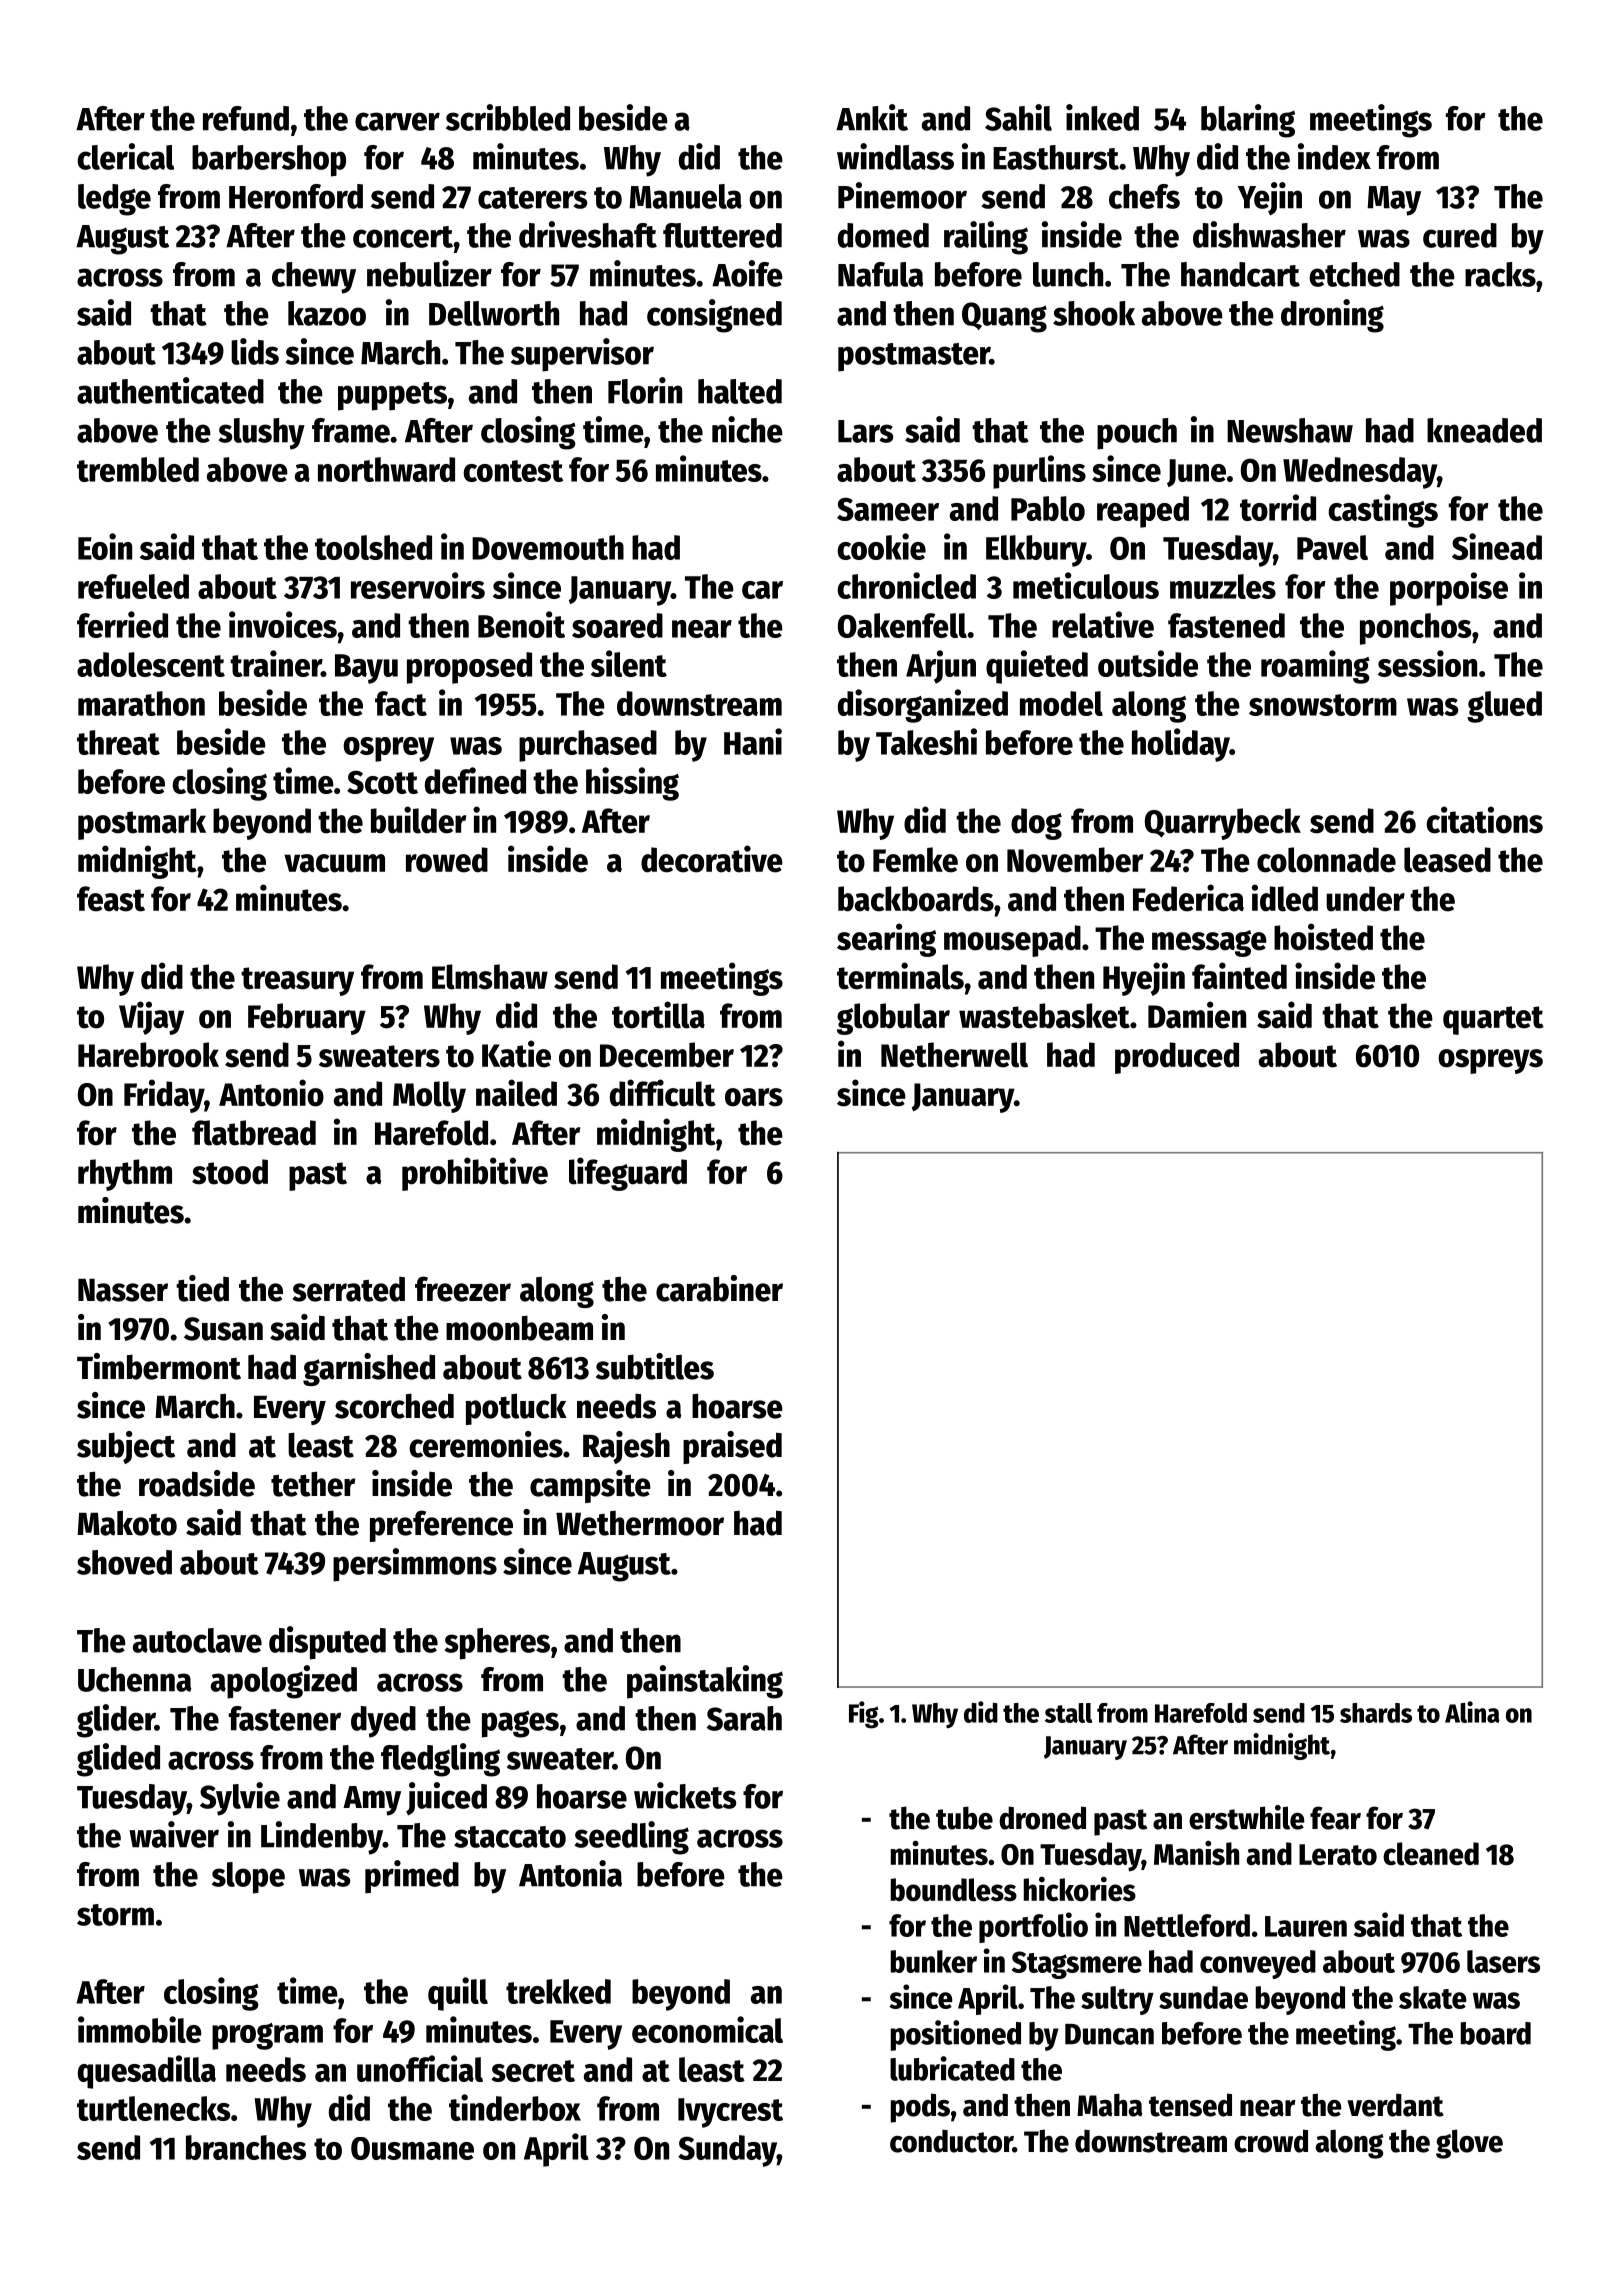  Describe the element at coordinates (712, 859) in the image. I see `decorative` at that location.
